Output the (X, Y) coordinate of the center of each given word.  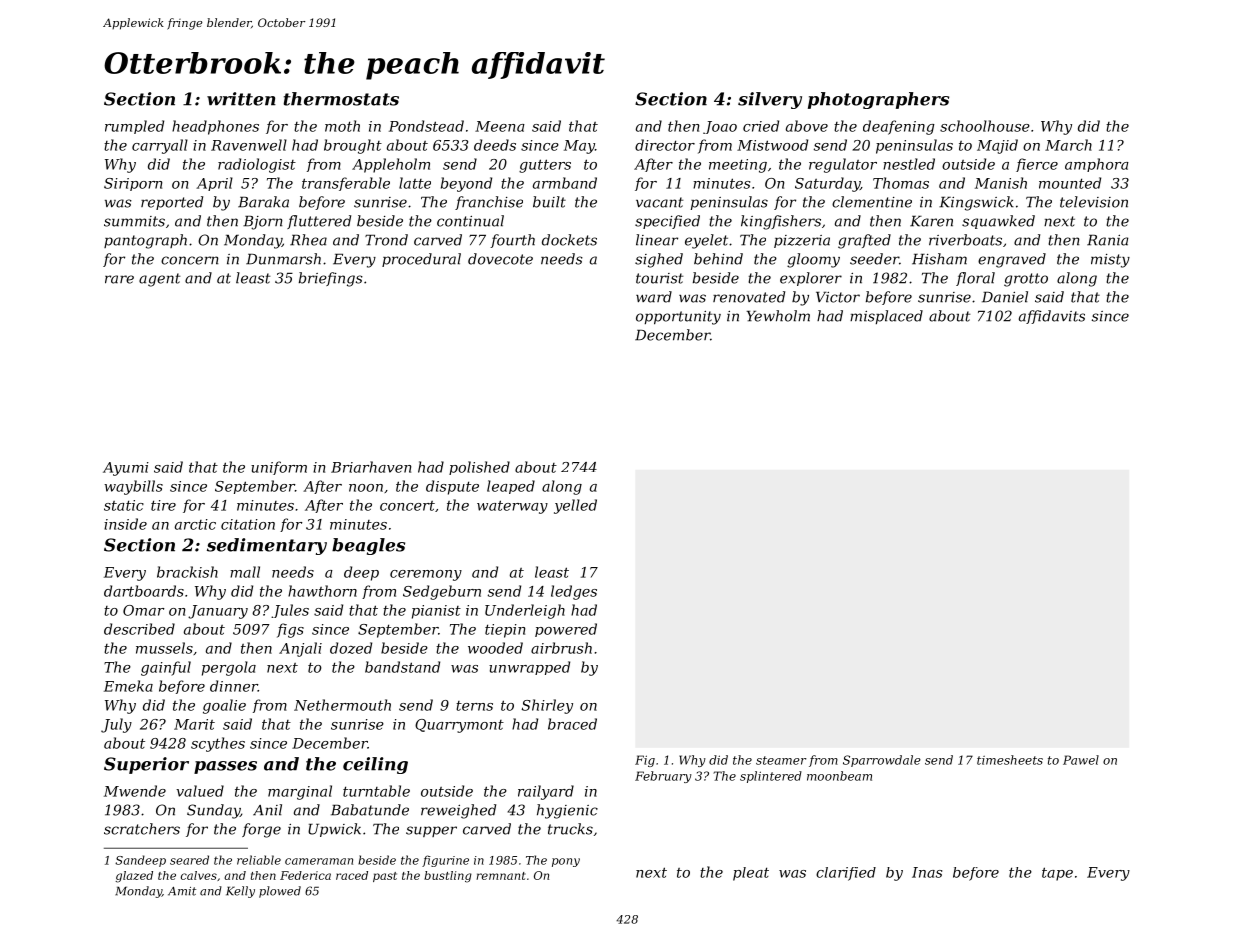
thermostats (341, 99)
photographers (878, 100)
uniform (279, 468)
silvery (770, 100)
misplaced (886, 317)
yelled (575, 506)
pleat (751, 874)
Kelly (240, 892)
